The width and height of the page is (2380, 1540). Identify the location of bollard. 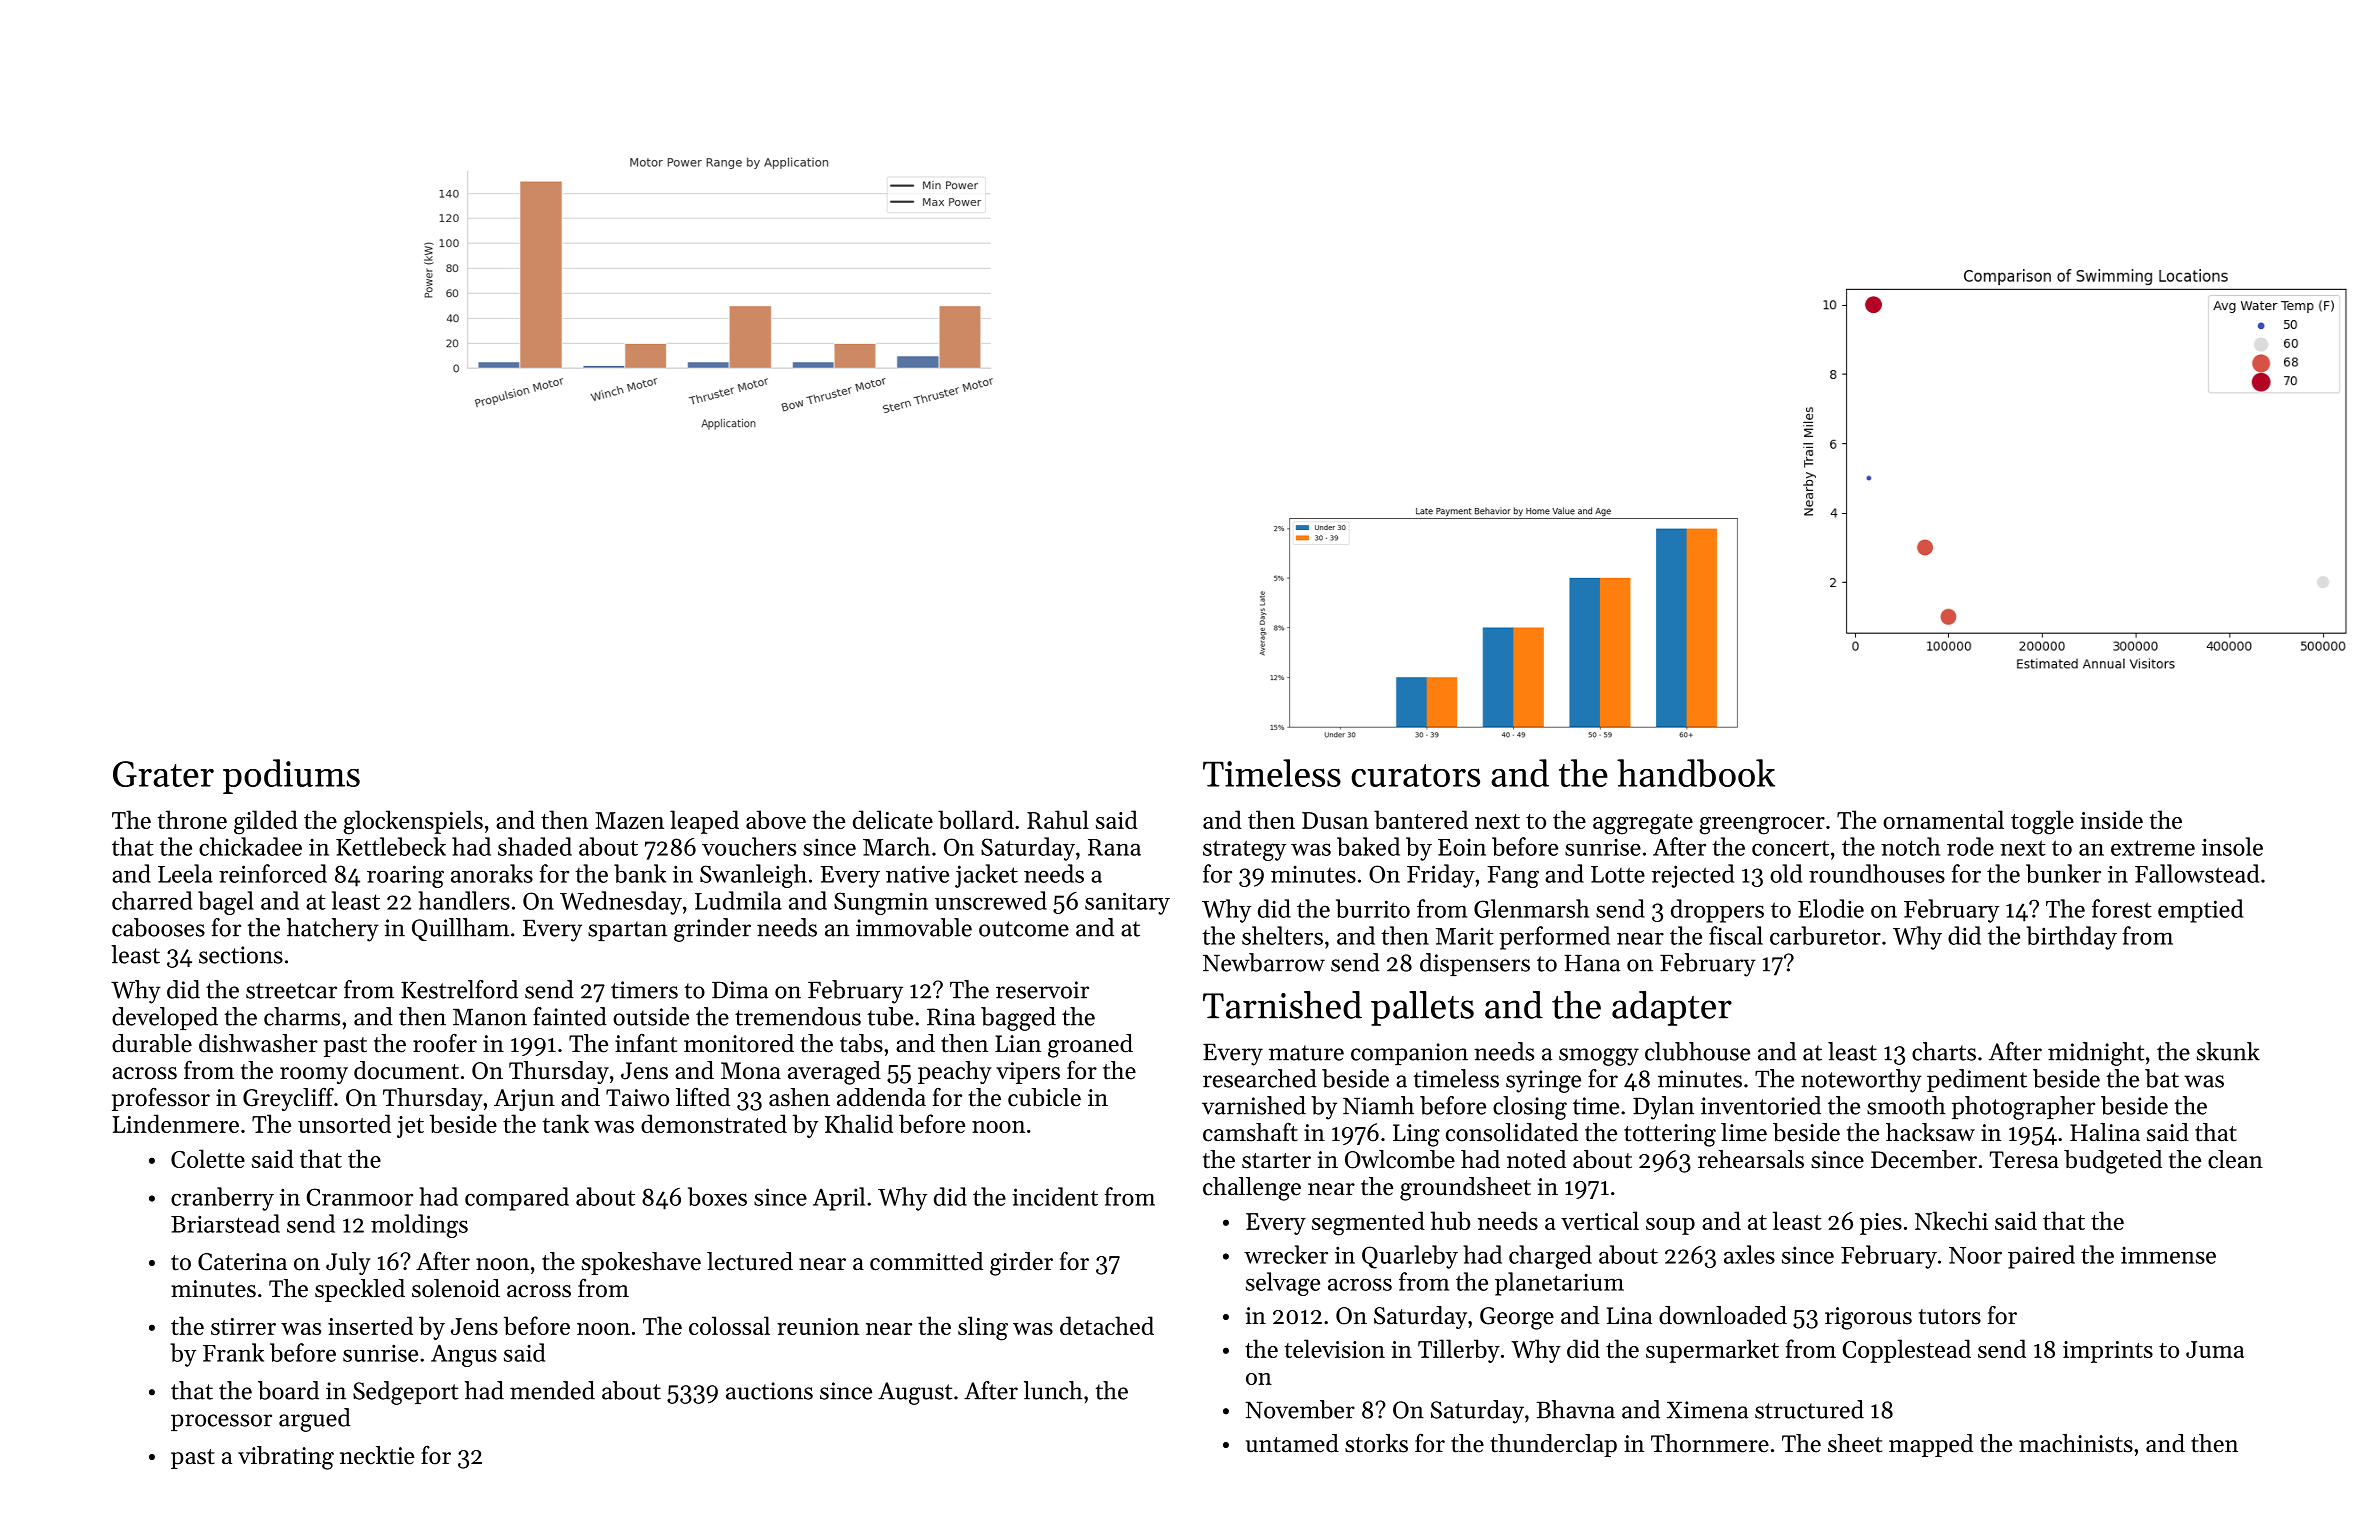
(976, 819).
